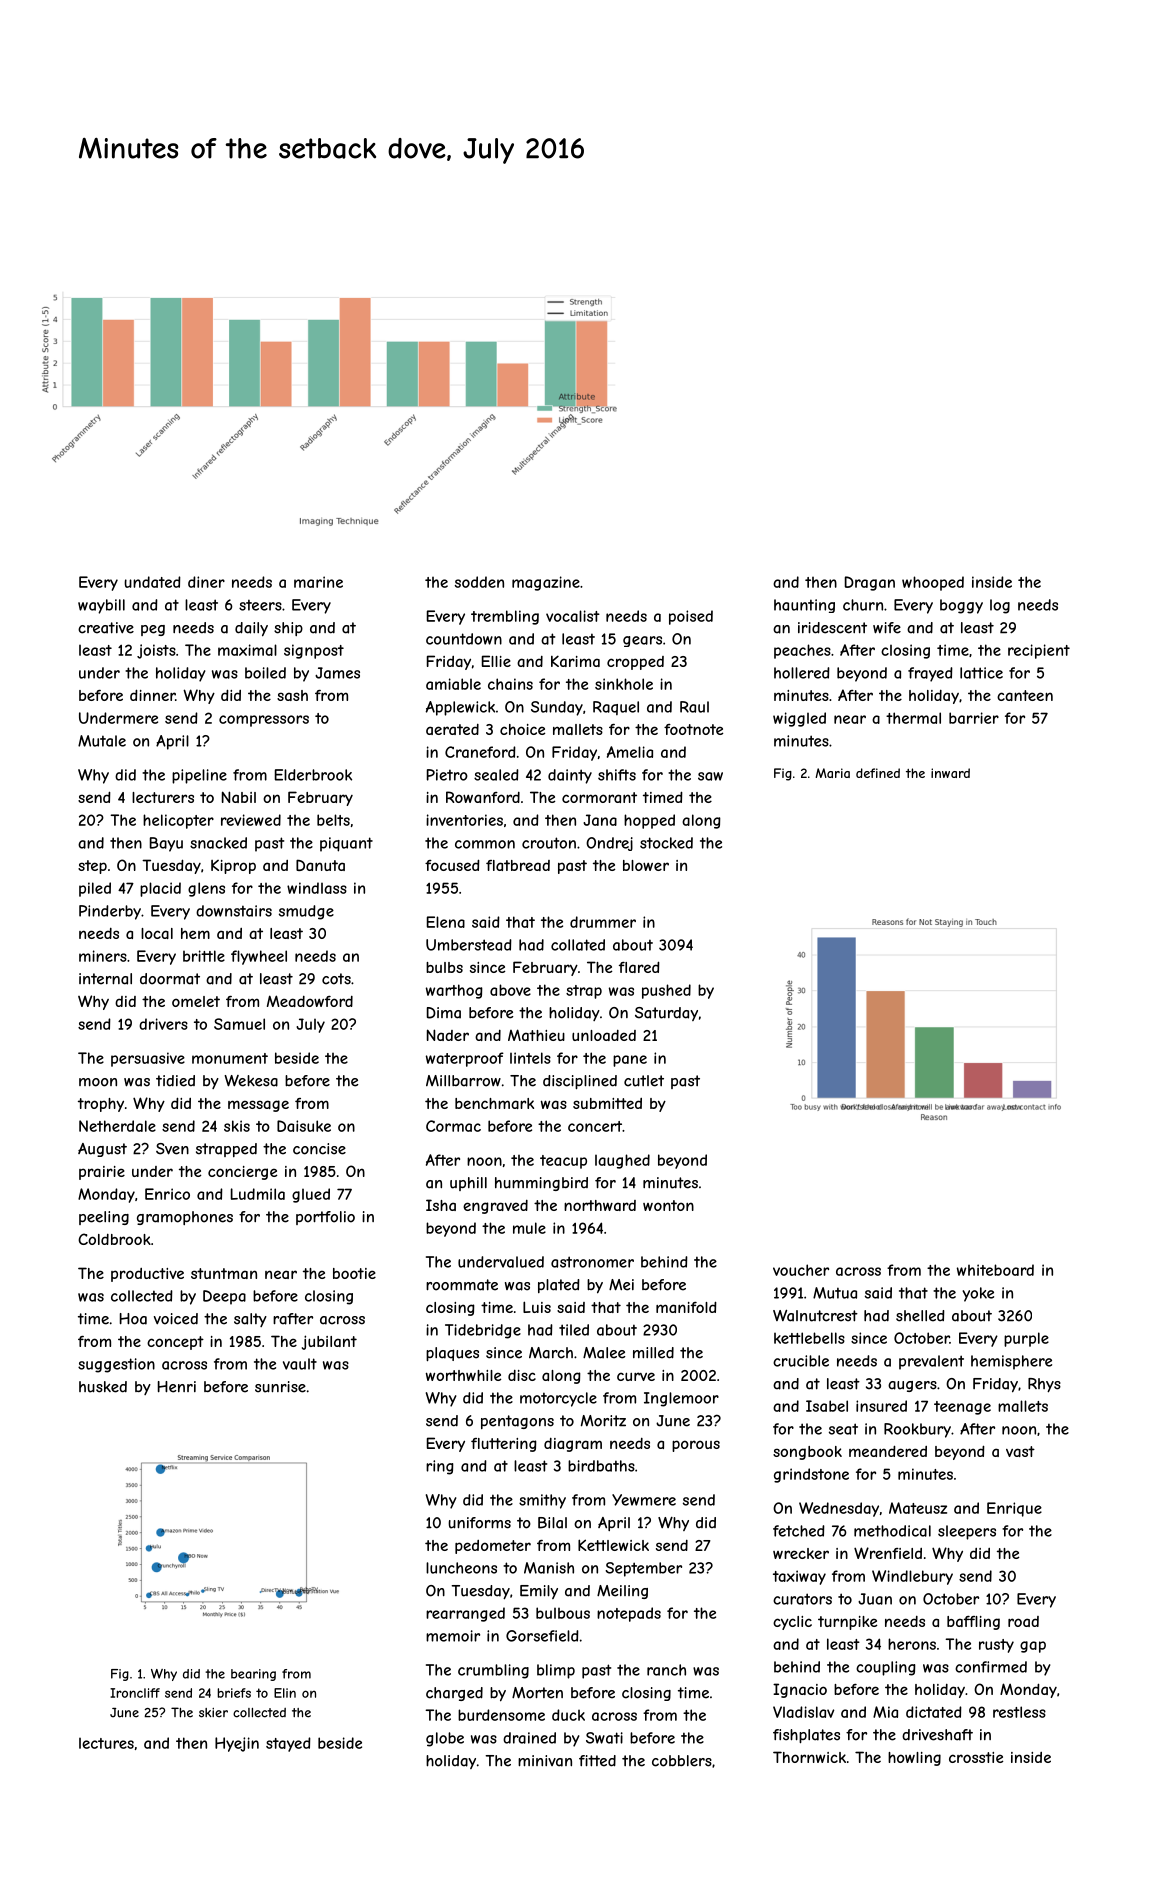 This screenshot has height=1894, width=1150. What do you see at coordinates (639, 967) in the screenshot?
I see `flared` at bounding box center [639, 967].
